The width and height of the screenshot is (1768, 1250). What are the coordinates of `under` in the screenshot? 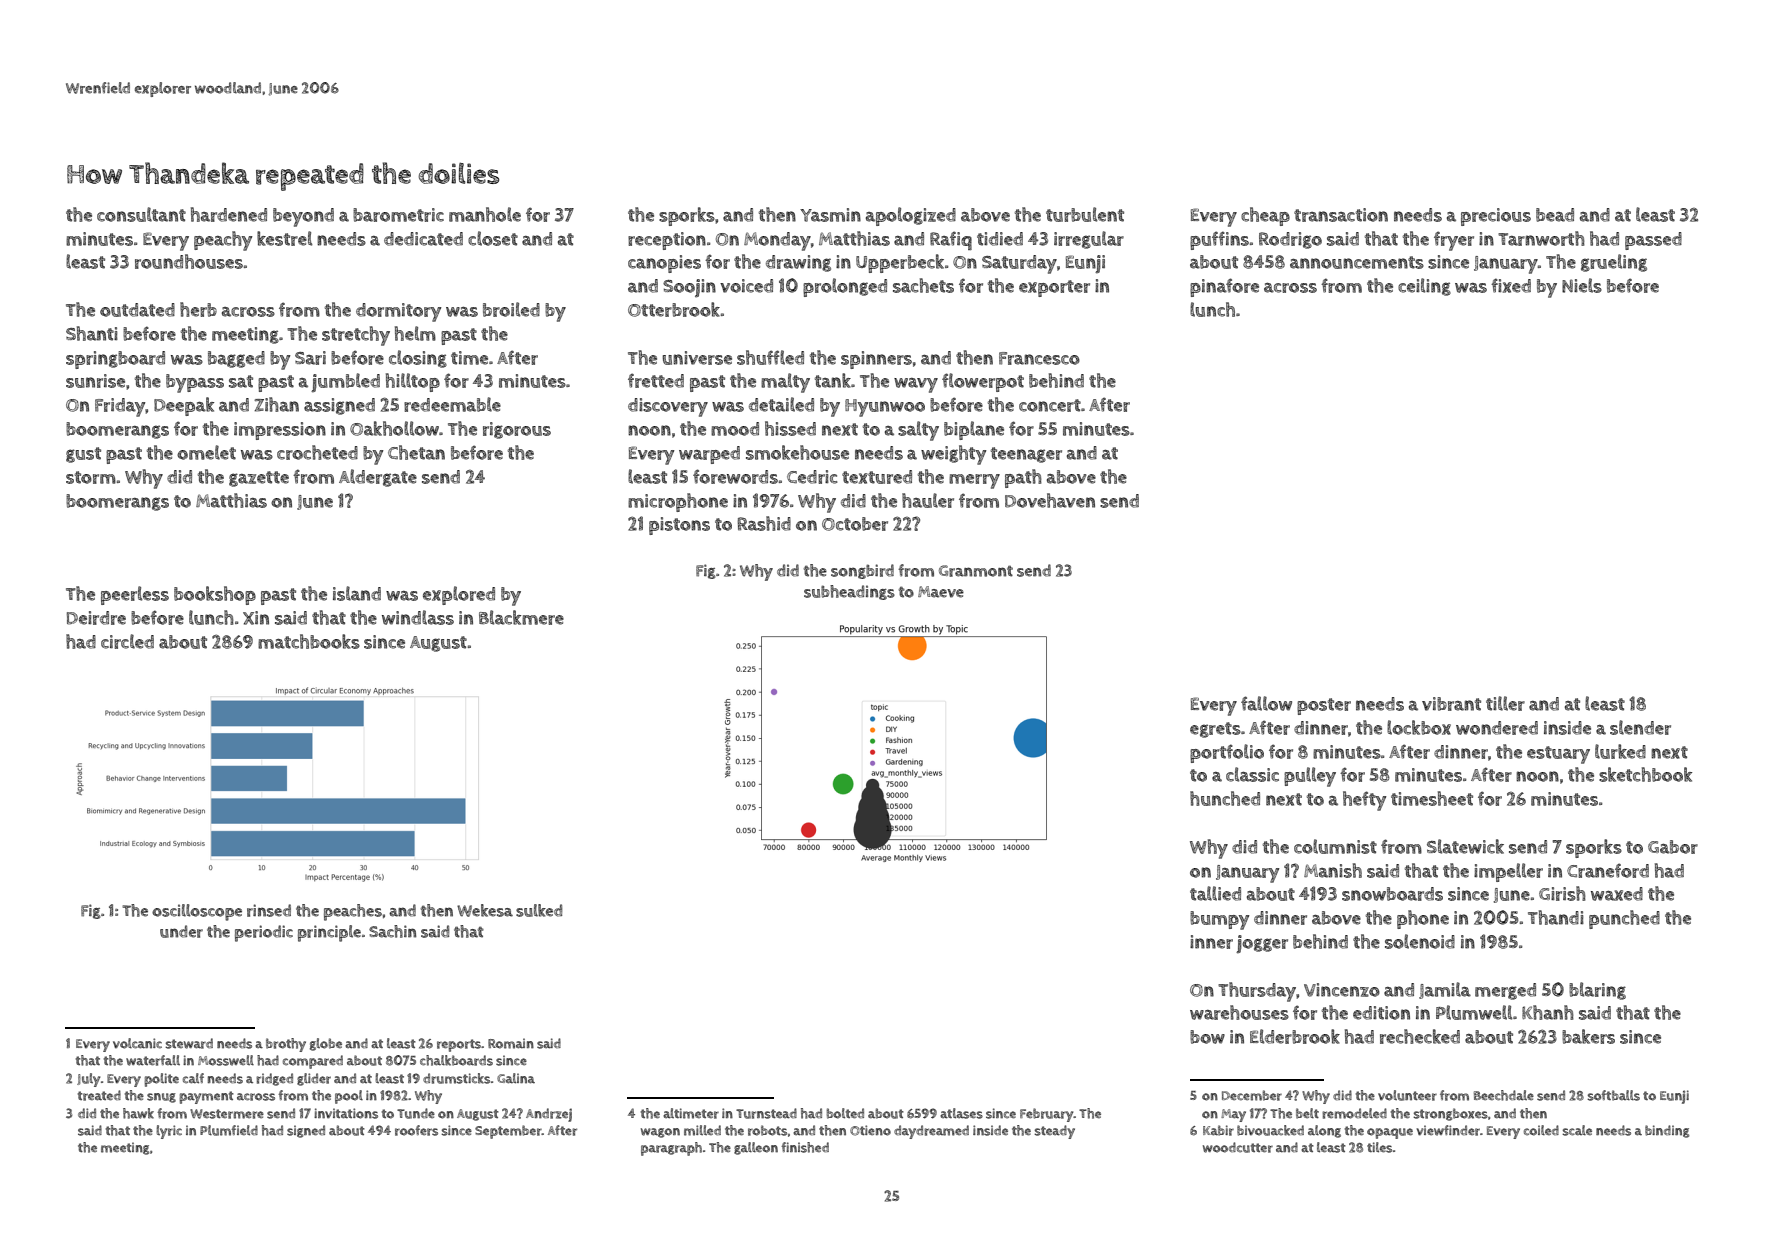 It's located at (181, 931).
